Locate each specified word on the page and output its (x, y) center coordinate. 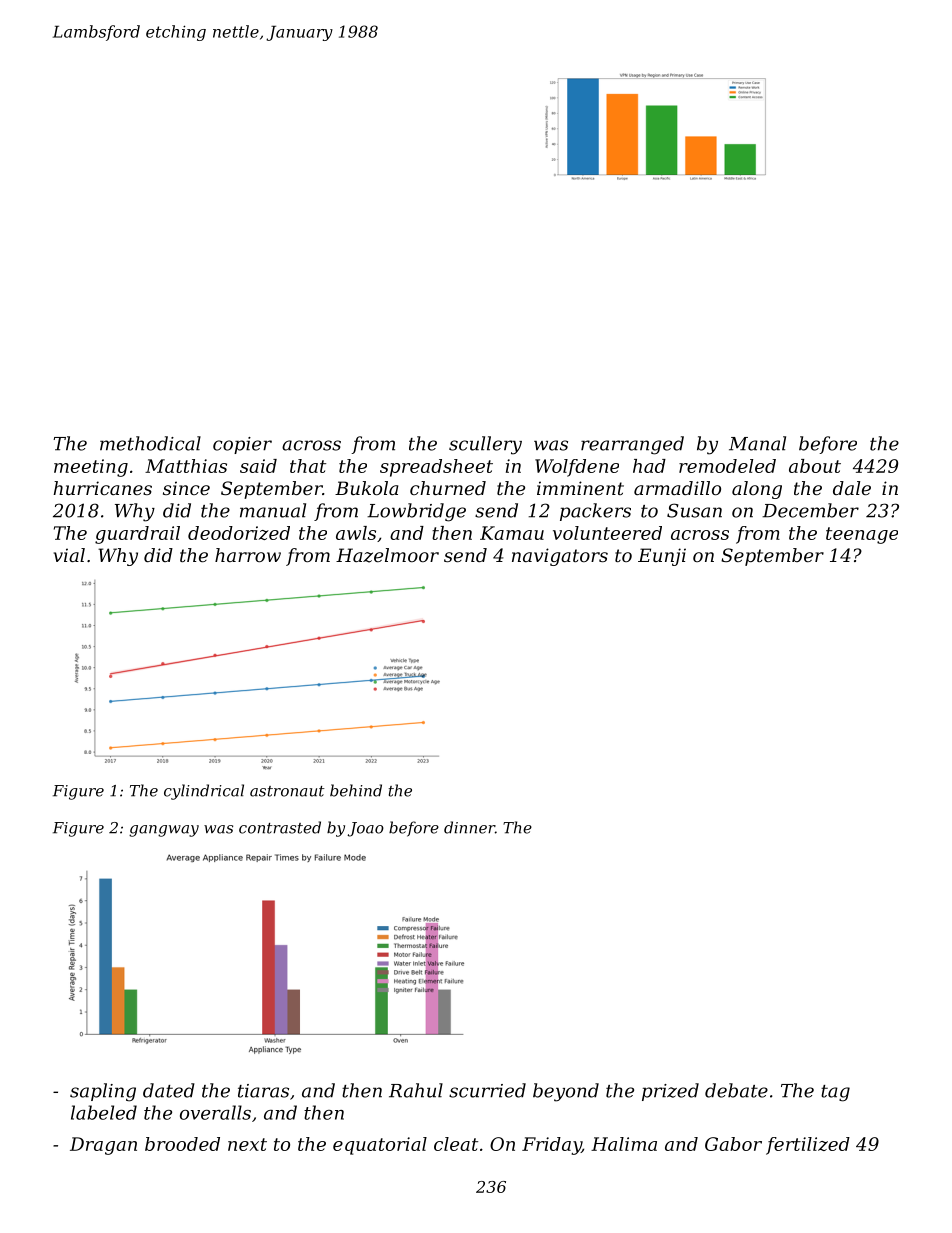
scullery (485, 445)
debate (736, 1090)
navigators (560, 557)
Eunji (662, 557)
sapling (103, 1092)
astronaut (287, 791)
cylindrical (204, 792)
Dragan (103, 1146)
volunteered (607, 533)
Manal (757, 443)
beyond (566, 1092)
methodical (150, 443)
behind (356, 790)
